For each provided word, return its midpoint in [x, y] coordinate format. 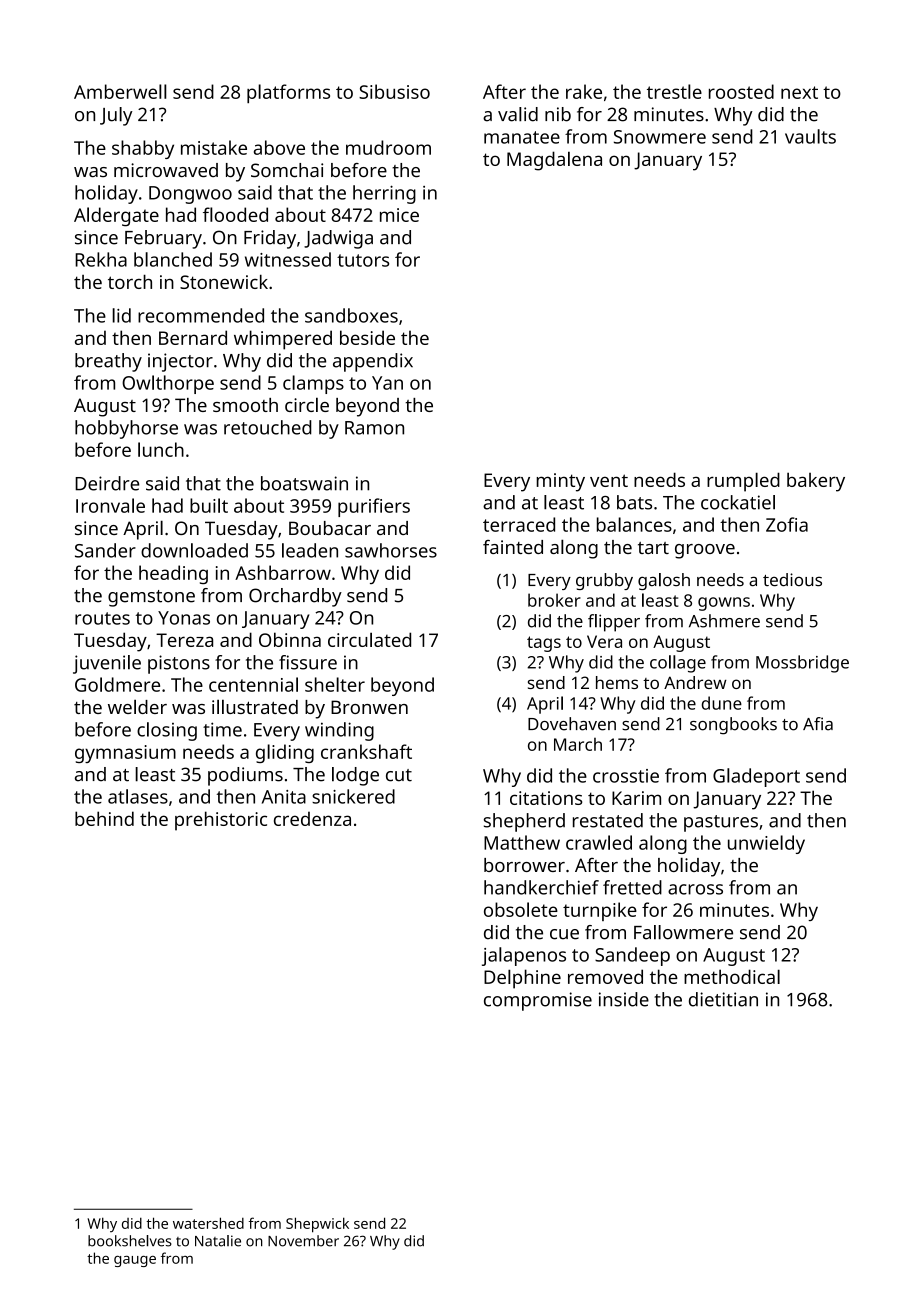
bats [634, 502]
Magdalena [554, 161]
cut [399, 775]
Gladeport [756, 777]
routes [102, 618]
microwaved [166, 170]
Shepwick [317, 1225]
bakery [816, 482]
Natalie [218, 1241]
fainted [513, 547]
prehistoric [221, 821]
